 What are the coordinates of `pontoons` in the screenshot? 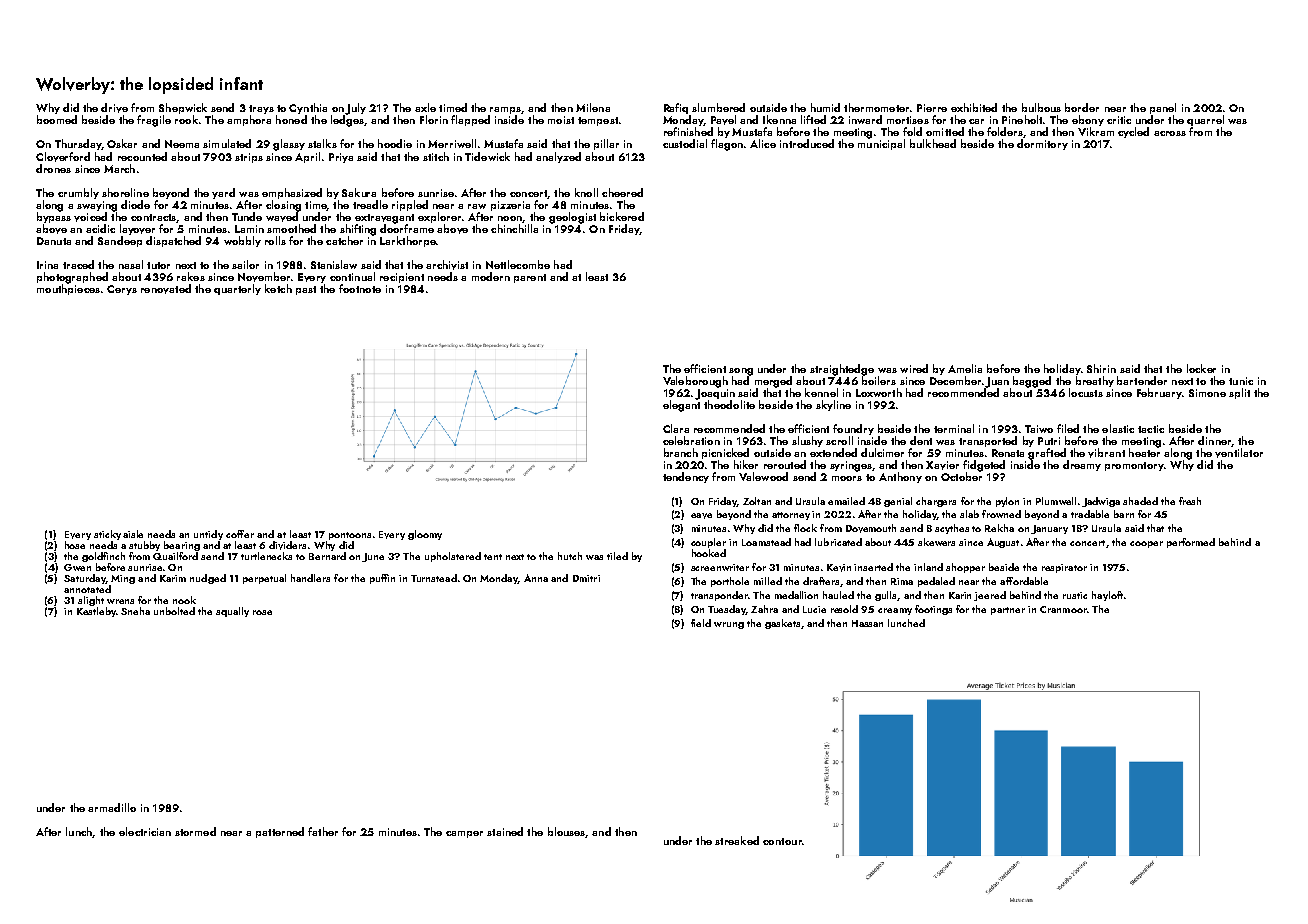 It's located at (350, 536).
